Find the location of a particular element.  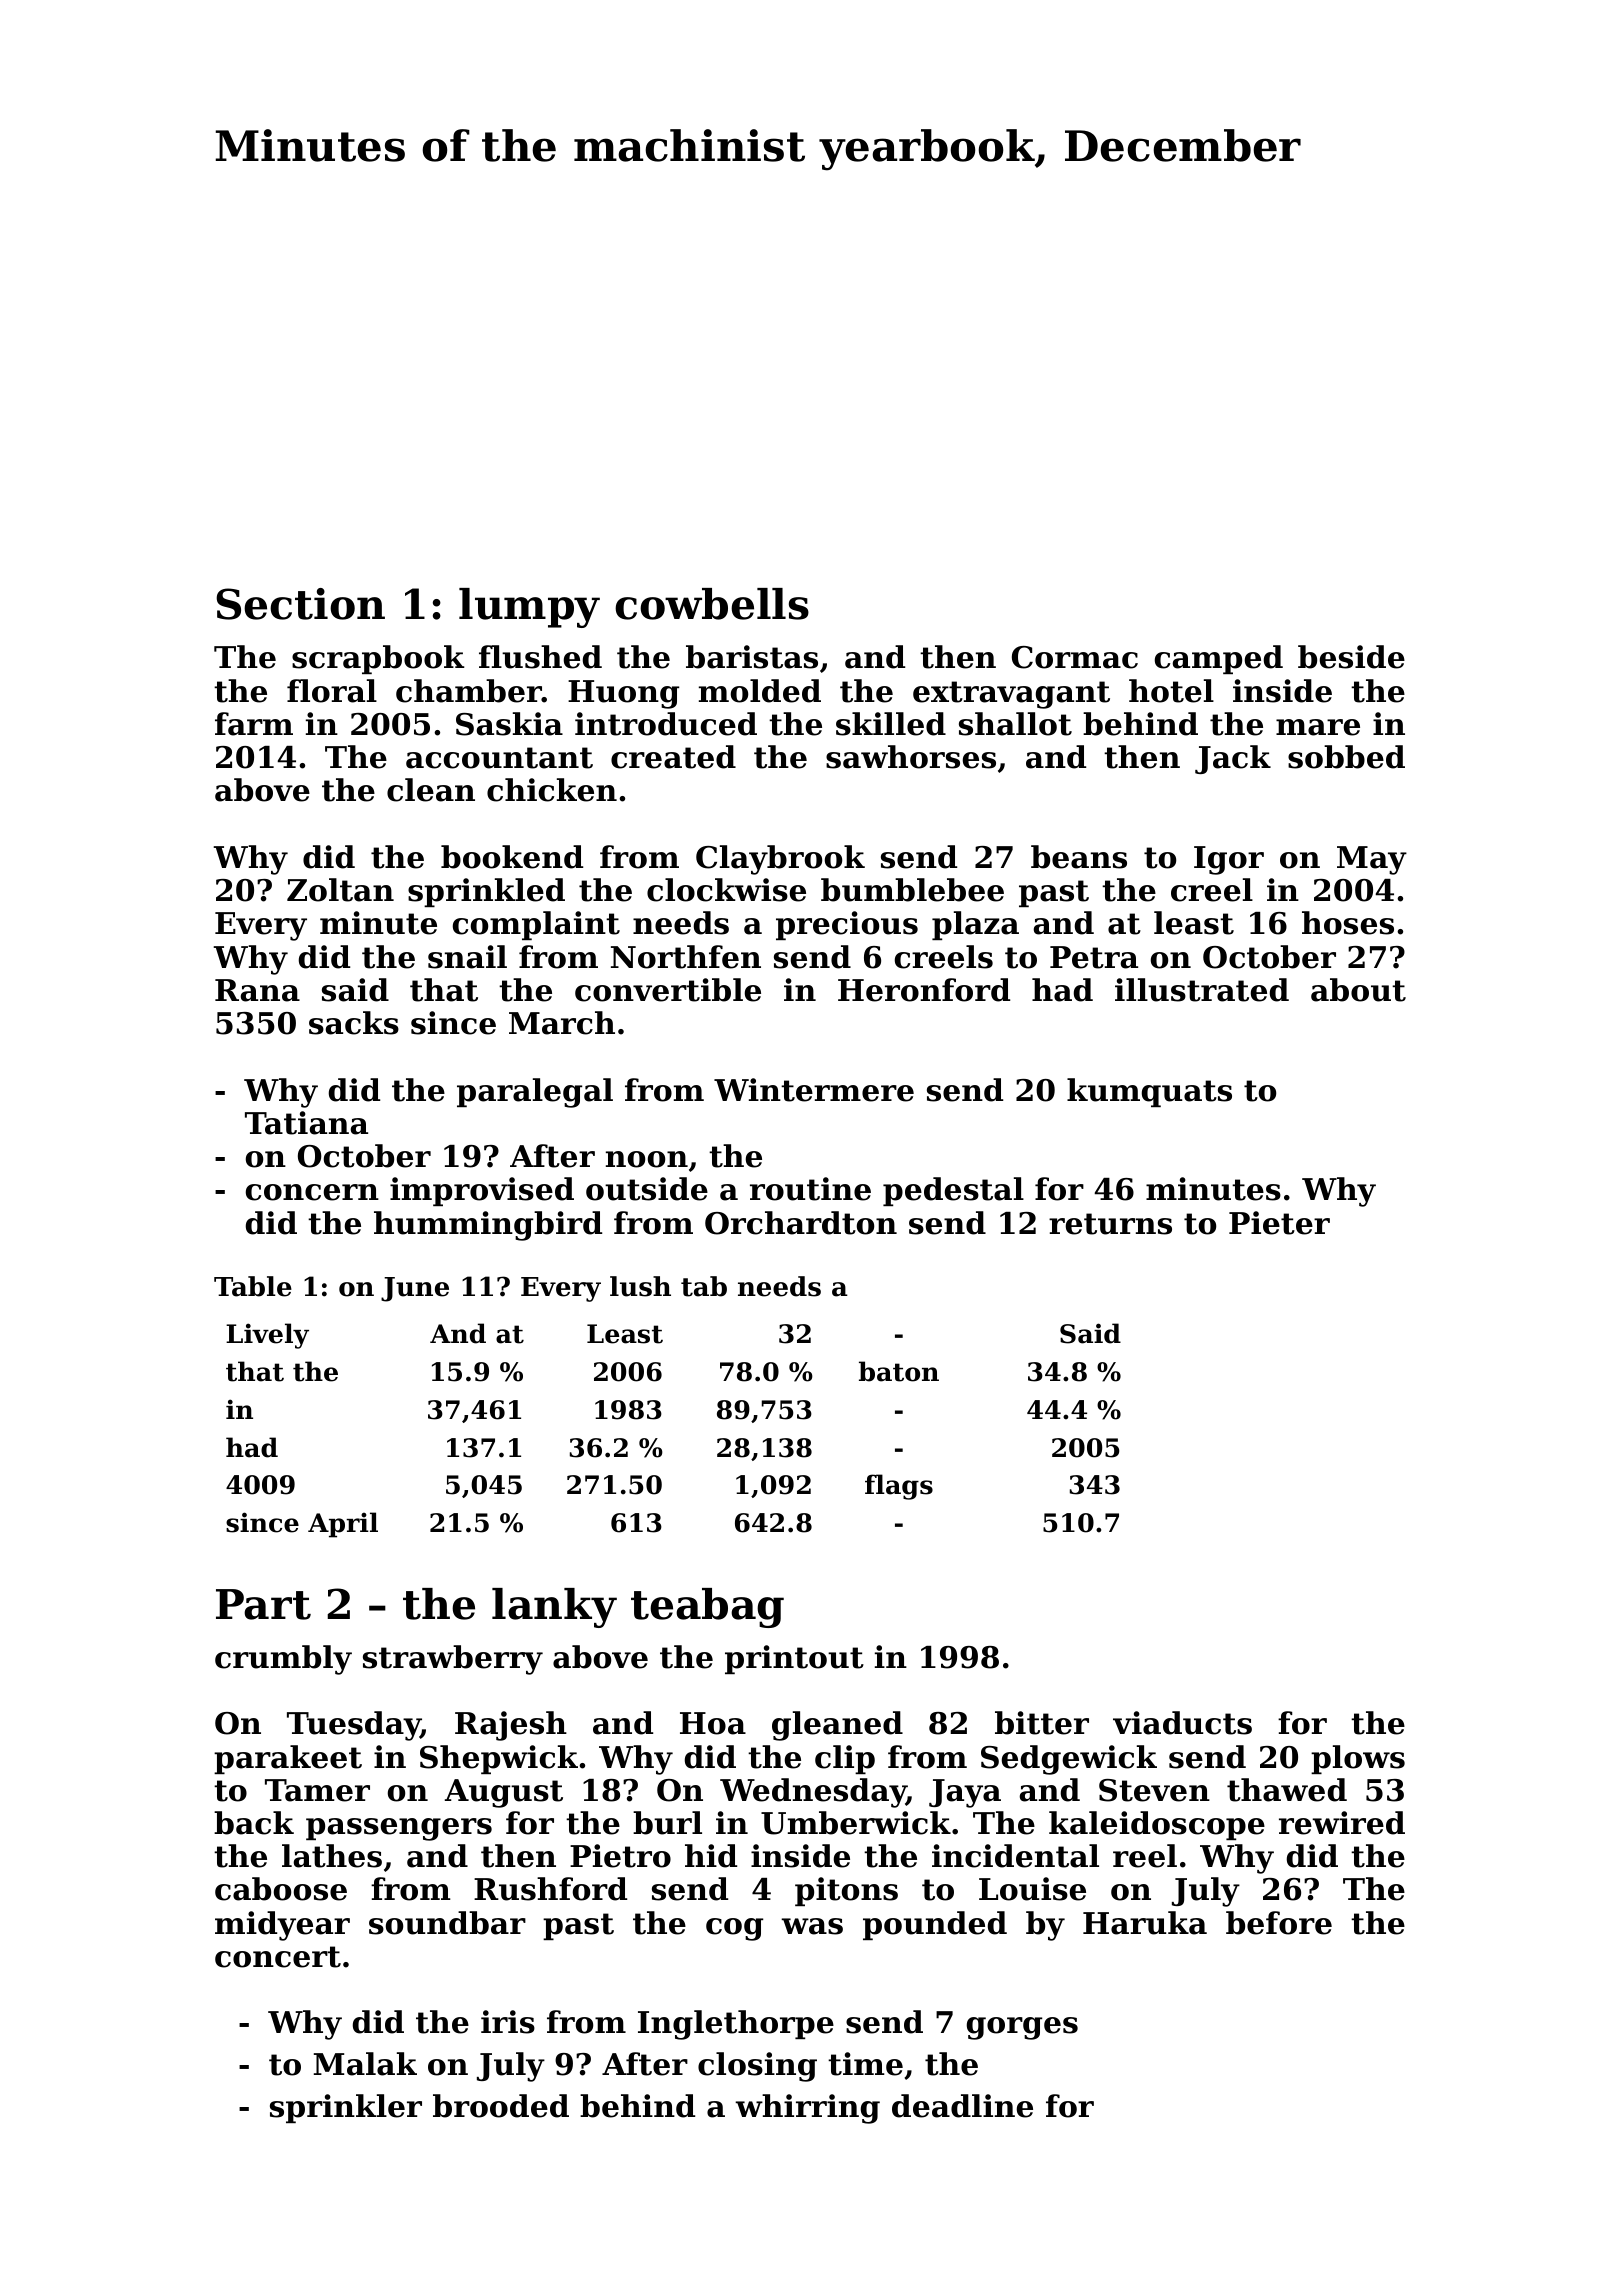

caboose is located at coordinates (281, 1889).
